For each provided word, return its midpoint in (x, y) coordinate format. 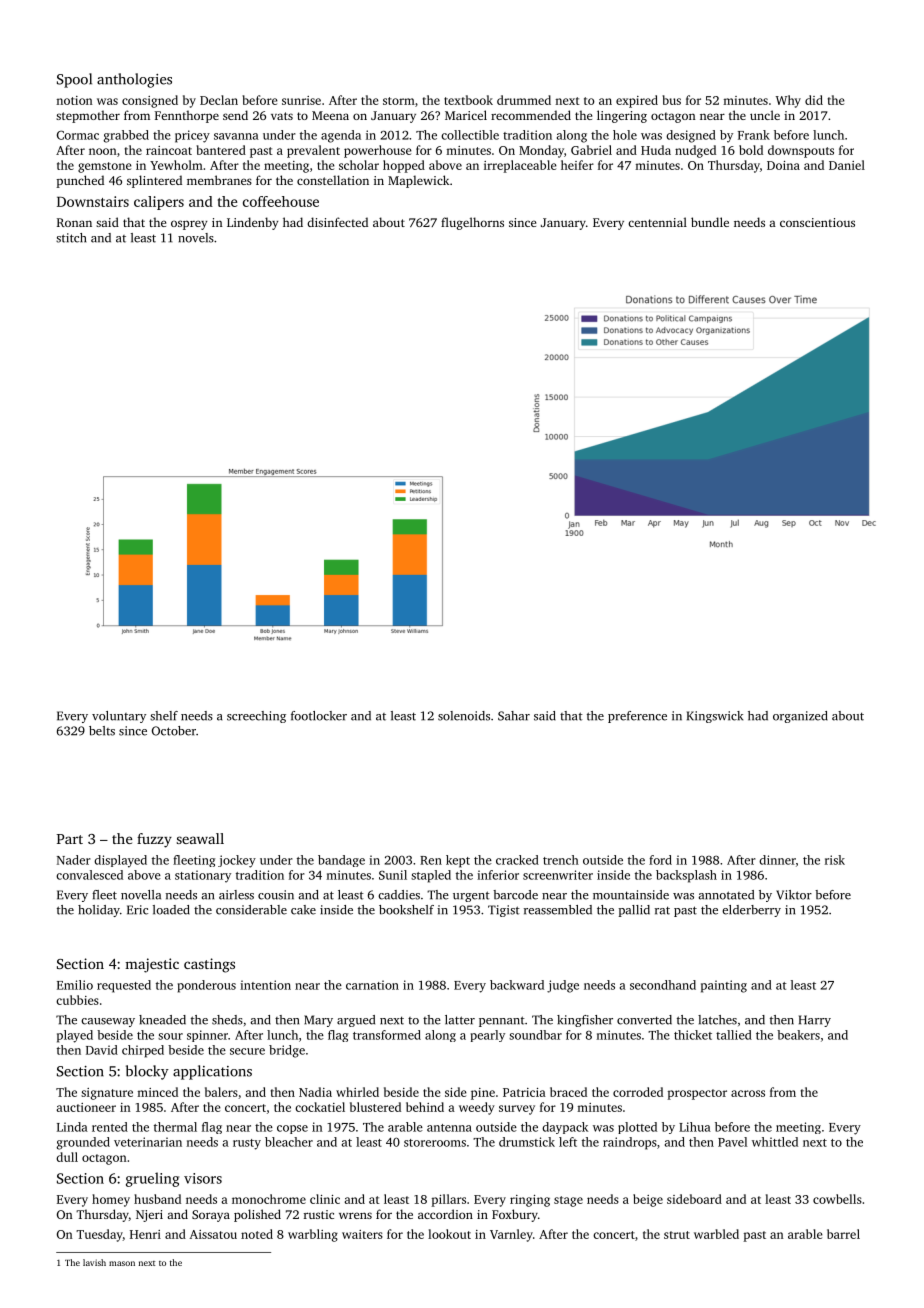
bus (671, 100)
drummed (524, 100)
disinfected (337, 222)
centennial (657, 222)
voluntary (119, 717)
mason (122, 1263)
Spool (74, 80)
